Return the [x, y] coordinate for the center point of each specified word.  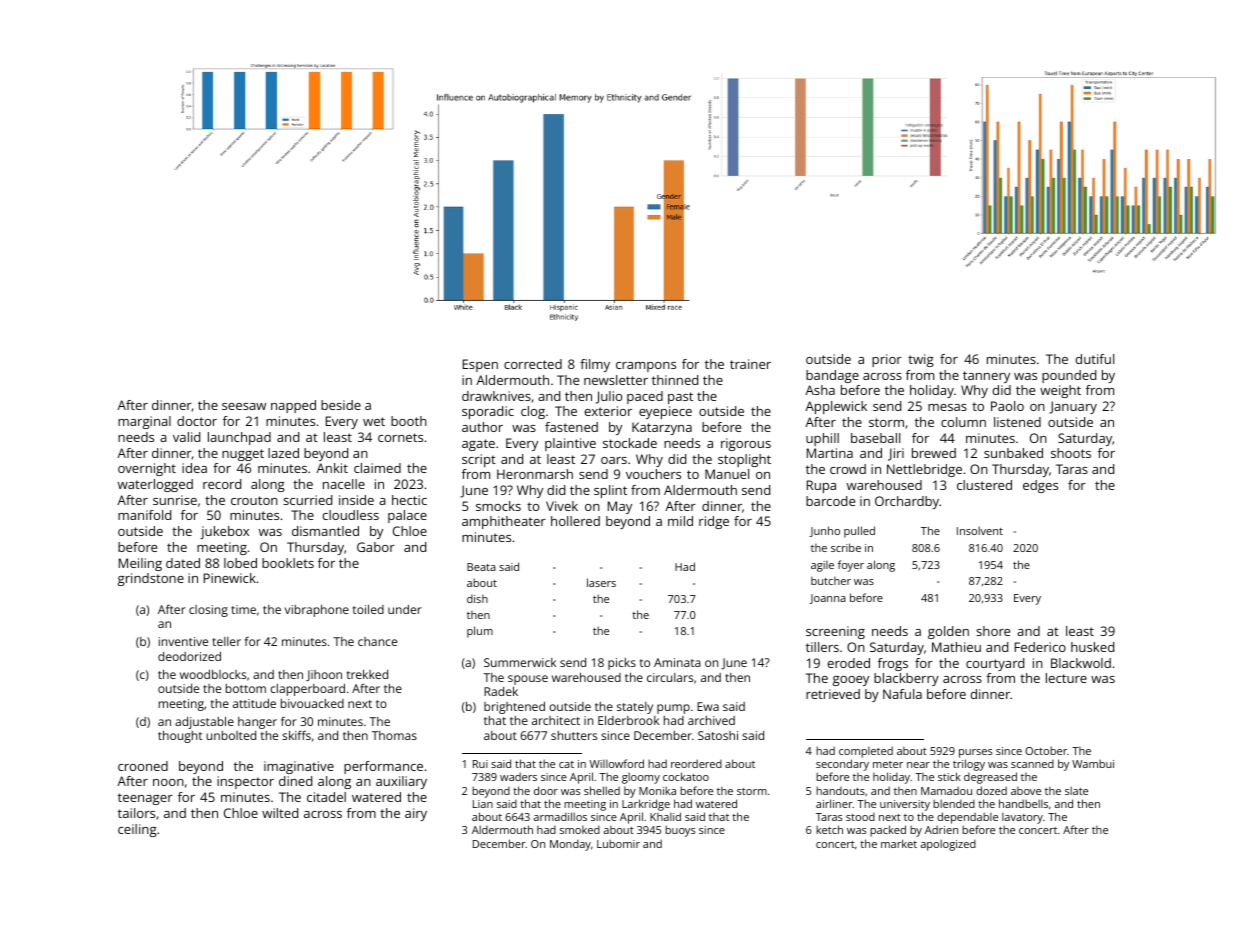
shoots [1071, 453]
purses [975, 753]
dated [183, 563]
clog [533, 412]
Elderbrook [628, 720]
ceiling [137, 830]
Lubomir [618, 843]
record [222, 484]
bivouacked [312, 703]
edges [1040, 486]
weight [1060, 391]
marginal [144, 422]
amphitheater [504, 522]
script [479, 460]
